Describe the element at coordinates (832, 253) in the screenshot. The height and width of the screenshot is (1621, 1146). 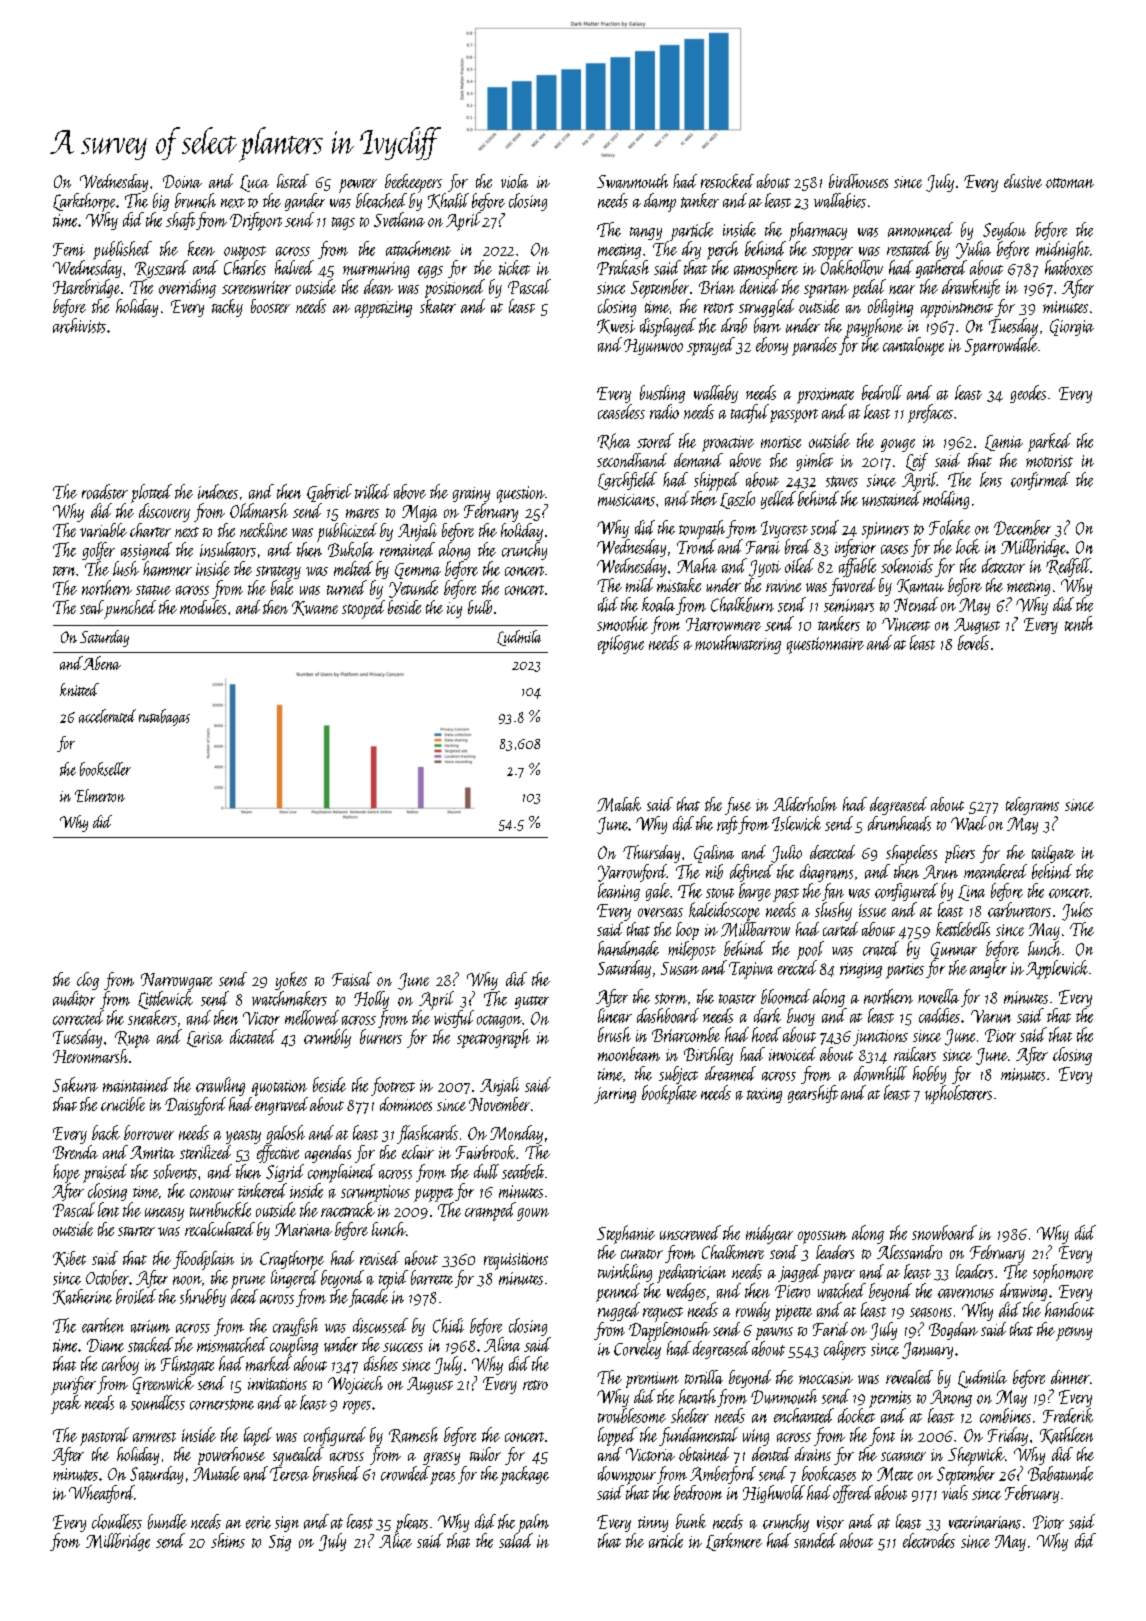
I see `stopper` at that location.
